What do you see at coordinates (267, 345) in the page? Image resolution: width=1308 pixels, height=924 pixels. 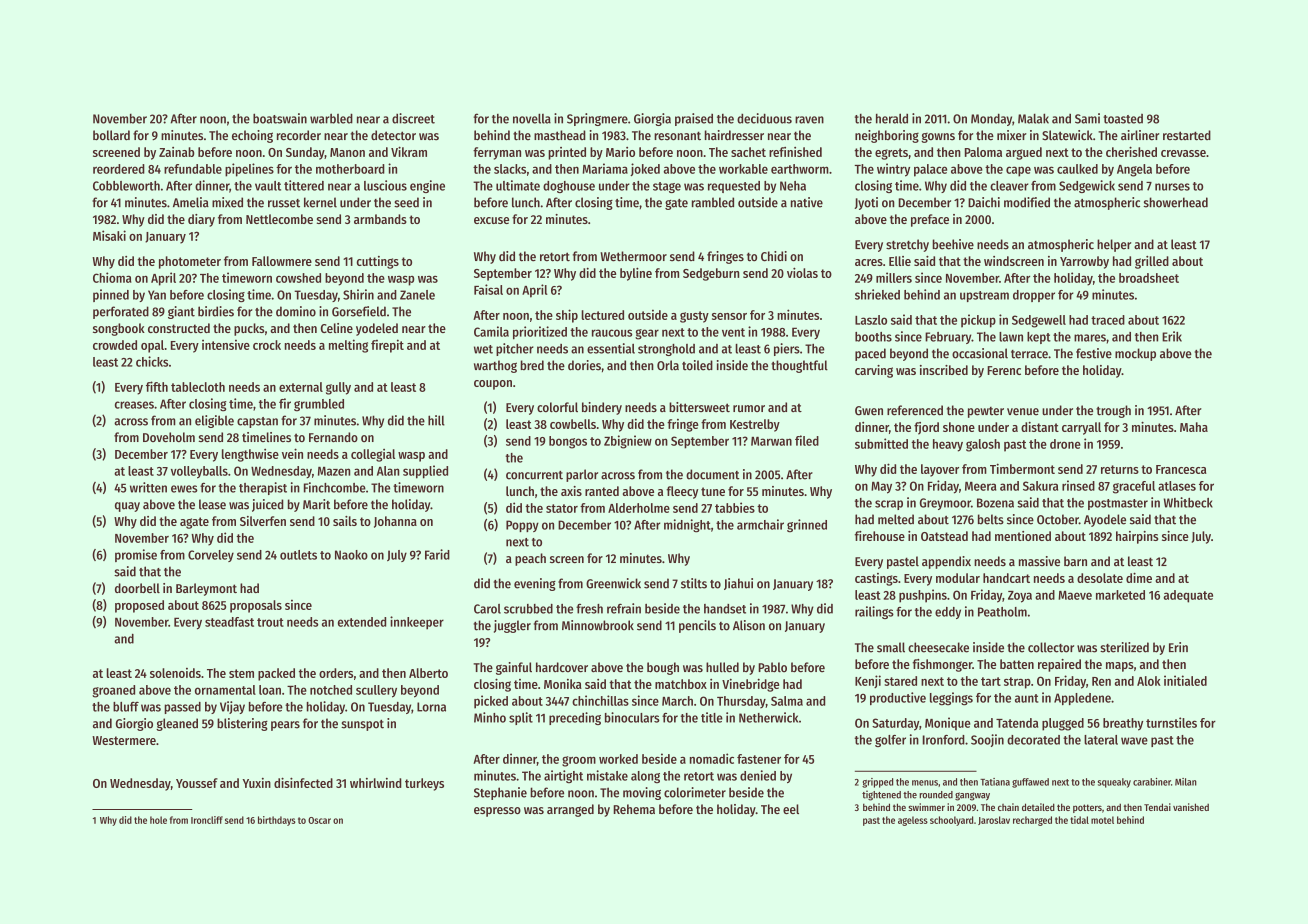 I see `crock` at bounding box center [267, 345].
